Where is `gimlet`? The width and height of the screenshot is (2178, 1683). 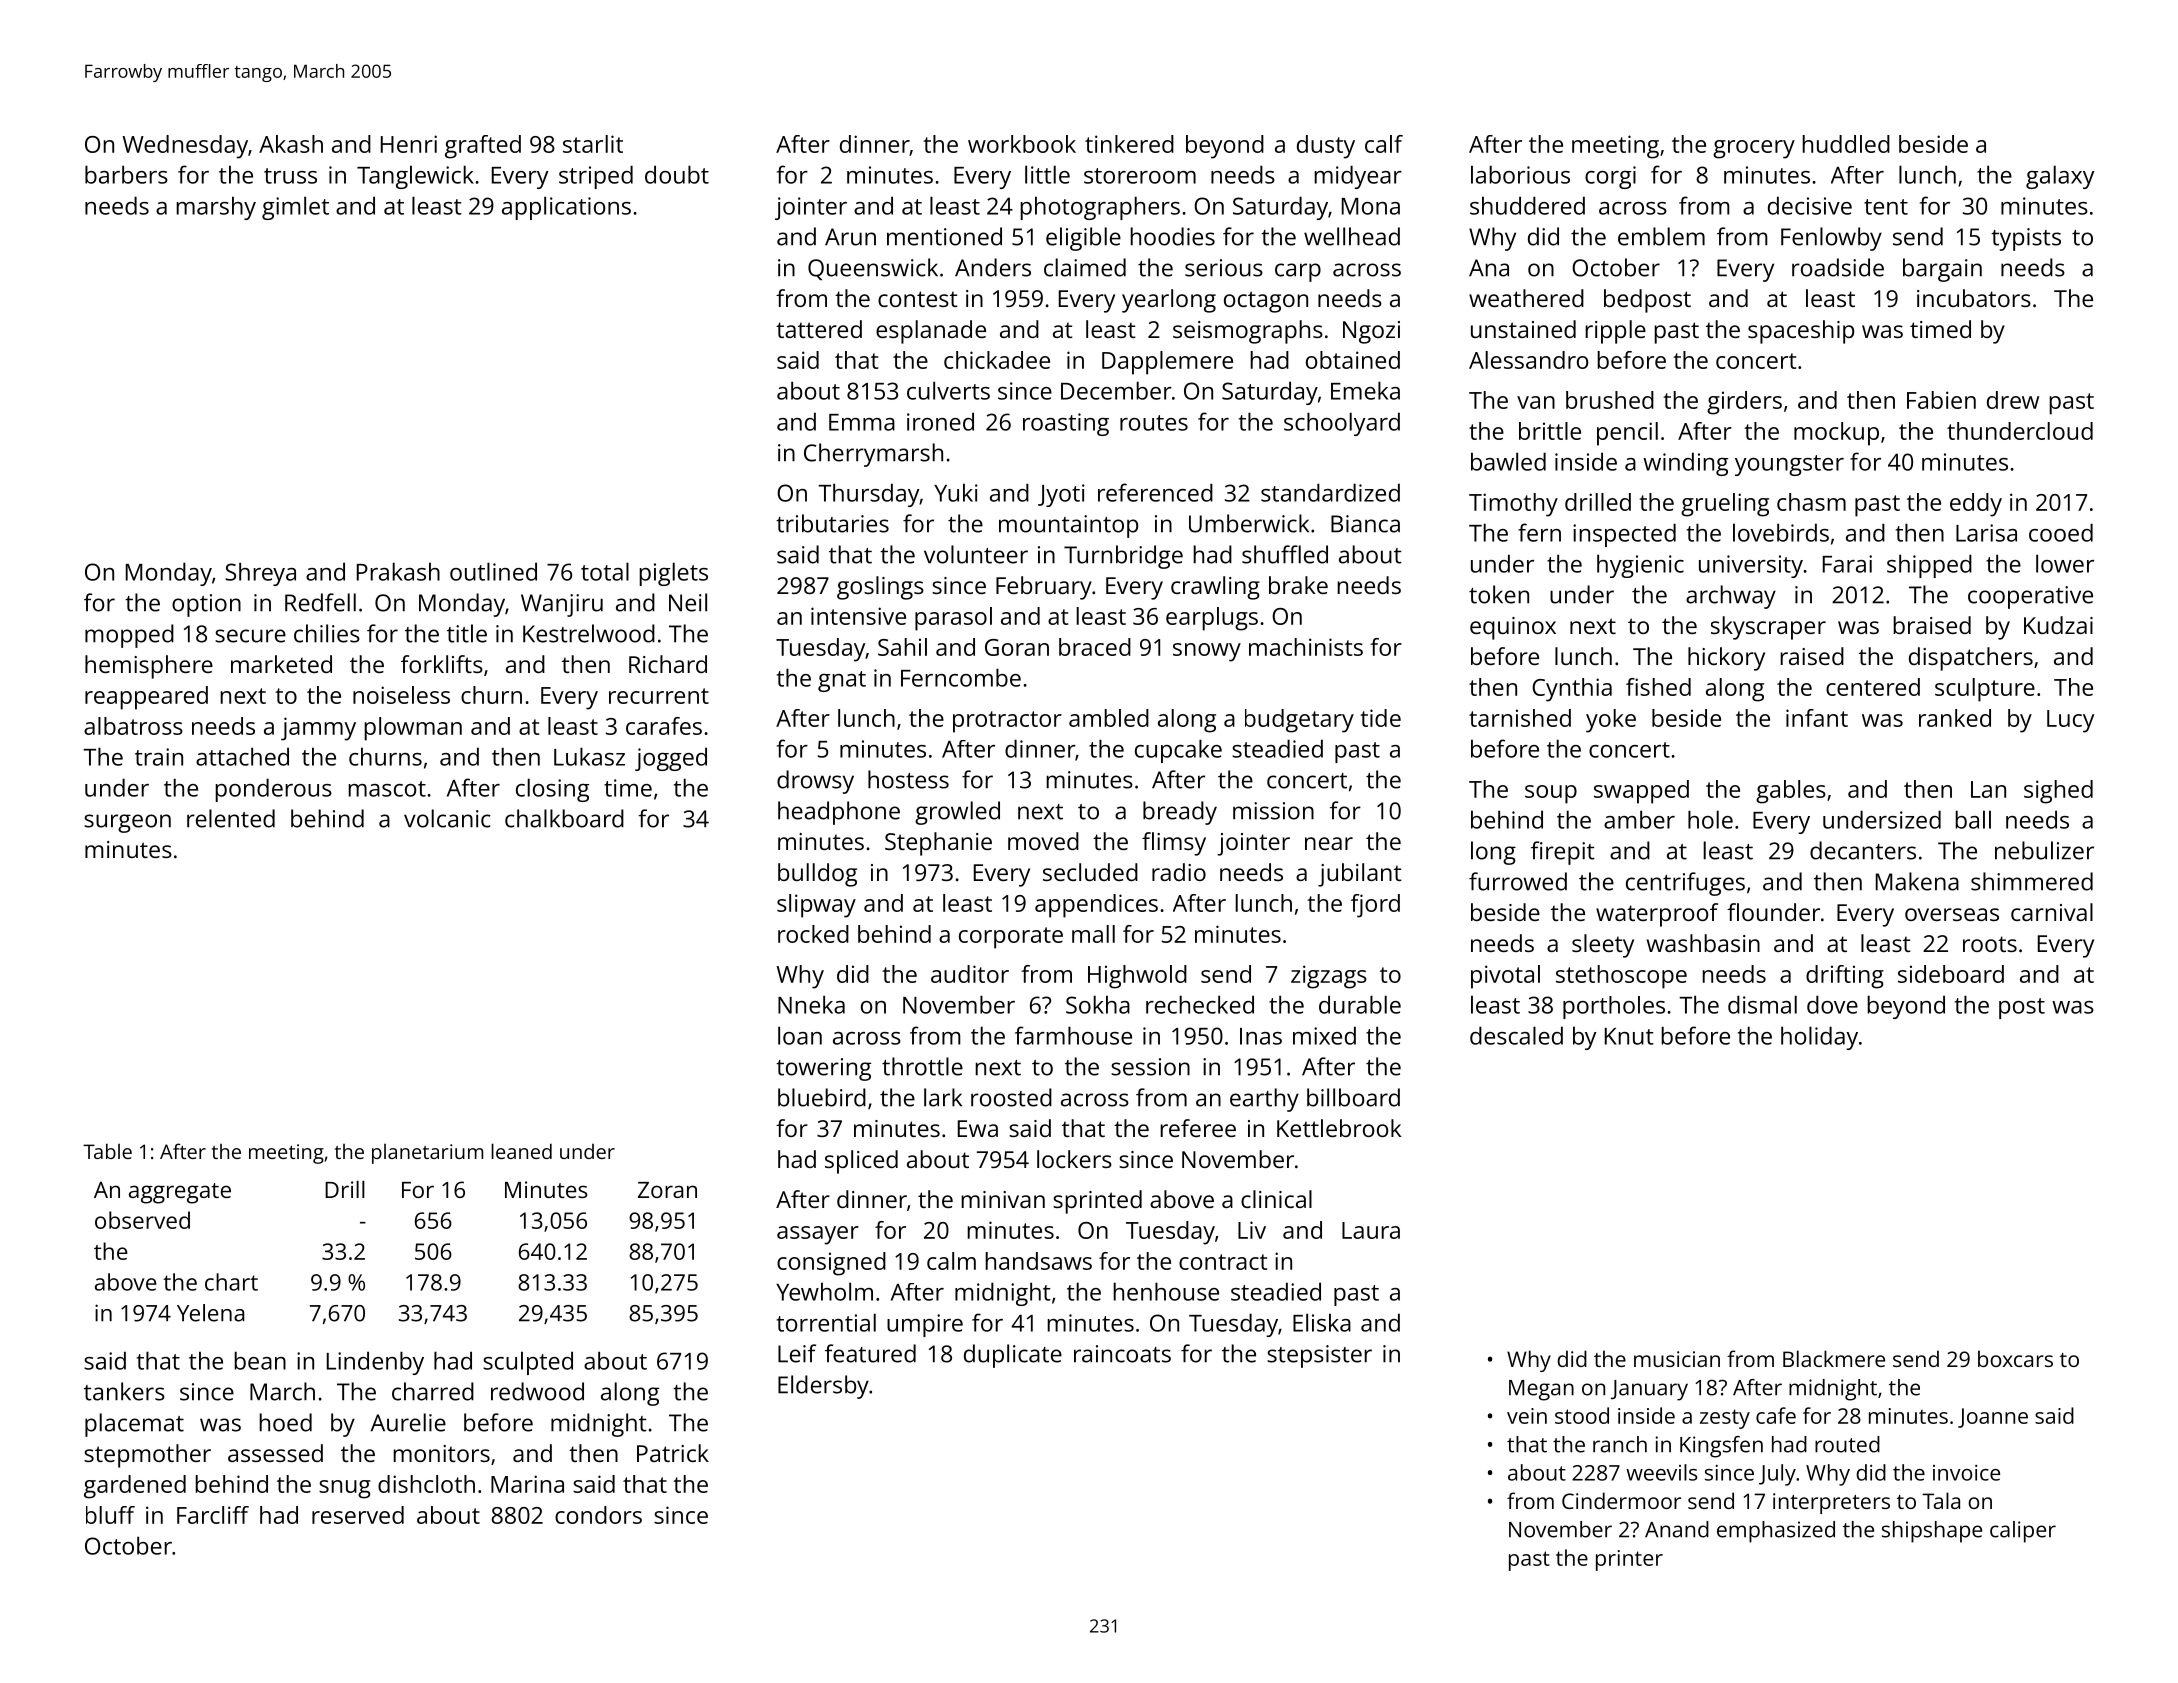 gimlet is located at coordinates (295, 208).
